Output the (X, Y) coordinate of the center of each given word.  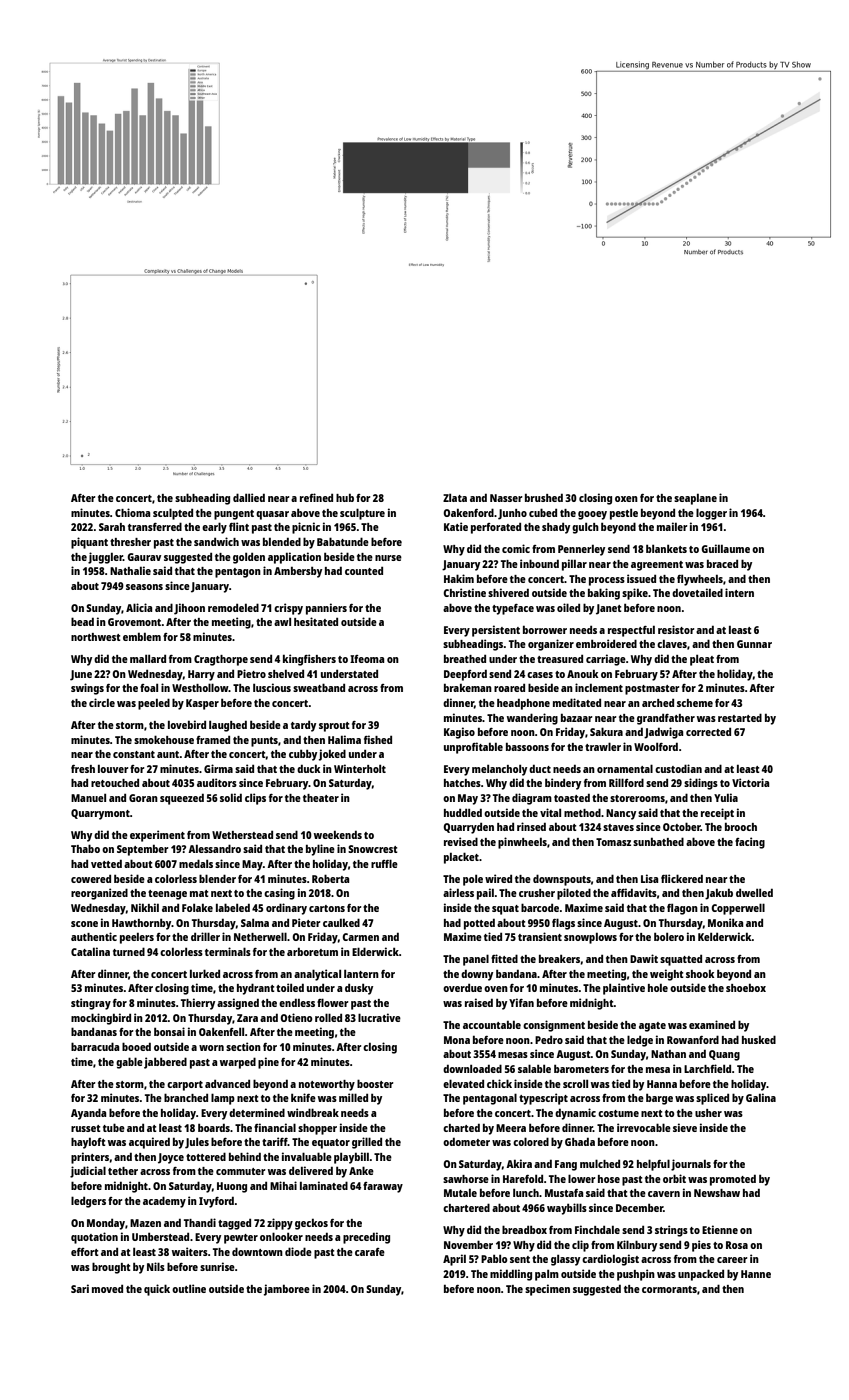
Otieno (296, 1017)
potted (479, 924)
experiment (157, 836)
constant (134, 754)
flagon (682, 909)
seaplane (695, 499)
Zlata (455, 498)
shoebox (746, 988)
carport (185, 1086)
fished (378, 739)
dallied (249, 497)
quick (157, 1290)
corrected (708, 732)
